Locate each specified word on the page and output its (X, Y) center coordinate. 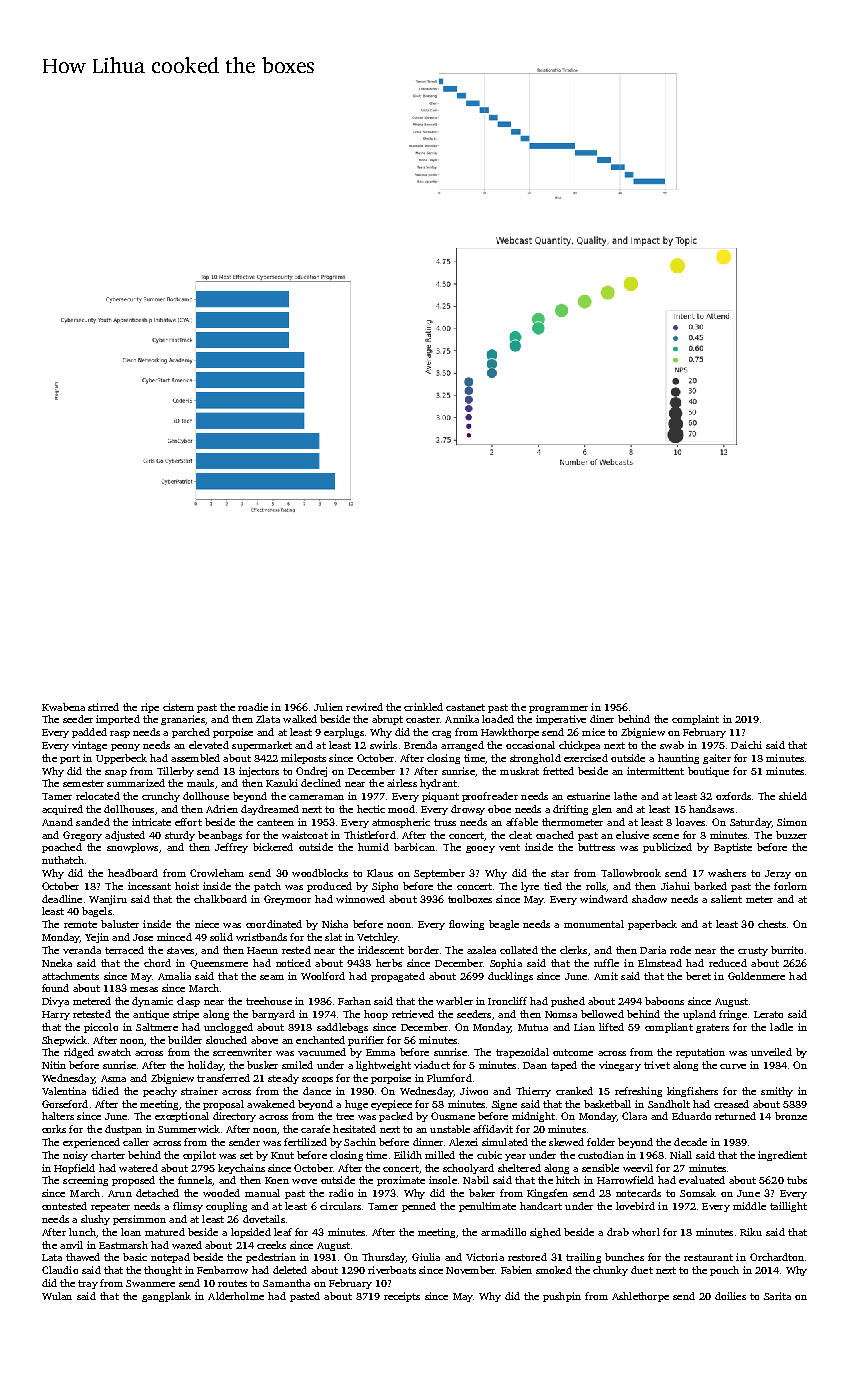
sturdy (180, 836)
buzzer (791, 835)
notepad (170, 1258)
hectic (371, 809)
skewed (566, 1142)
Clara (634, 1116)
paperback (652, 925)
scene (666, 836)
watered (138, 1168)
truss (445, 822)
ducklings (510, 977)
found (55, 988)
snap (116, 773)
